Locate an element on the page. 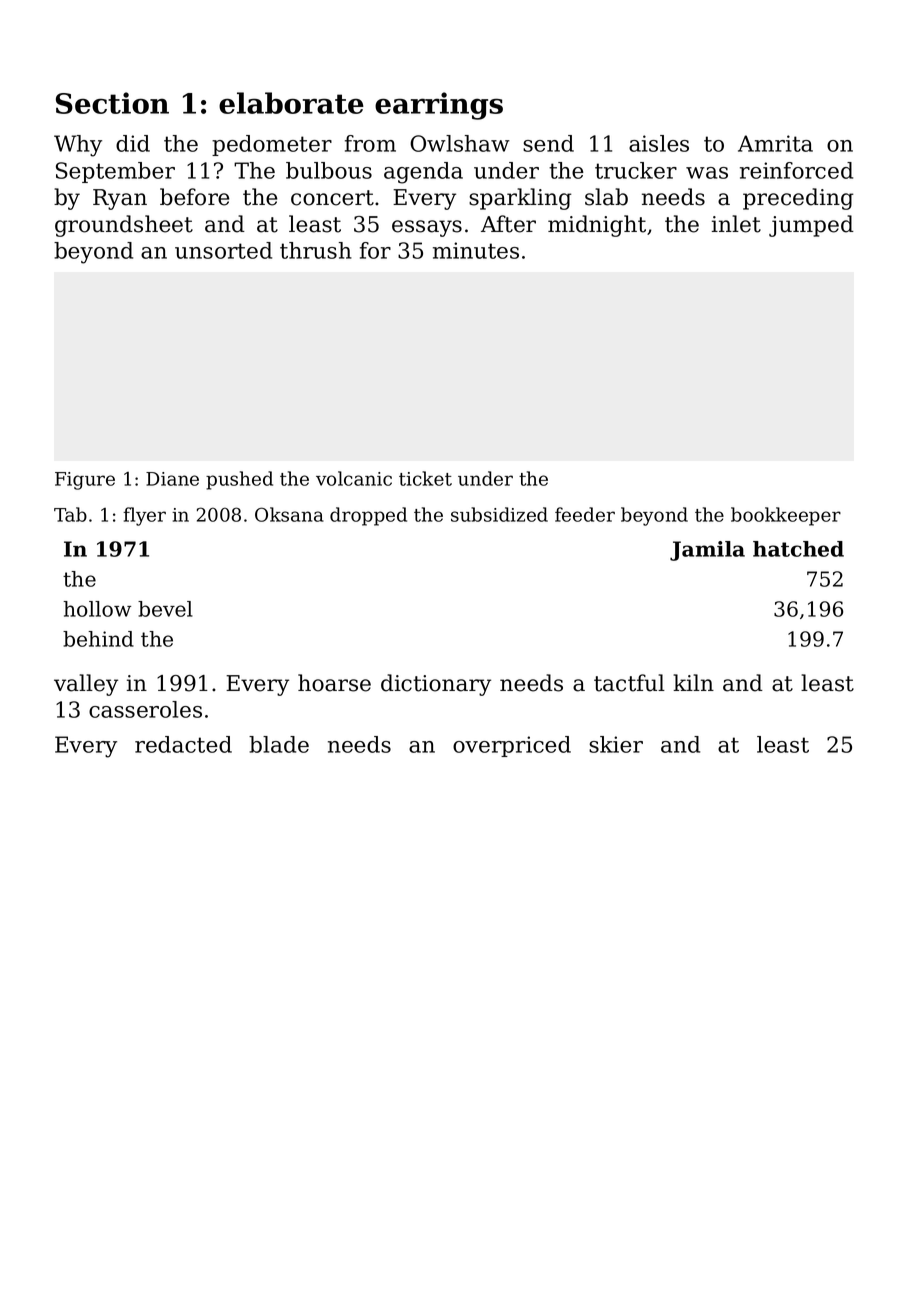 The image size is (908, 1316). jumped is located at coordinates (811, 226).
